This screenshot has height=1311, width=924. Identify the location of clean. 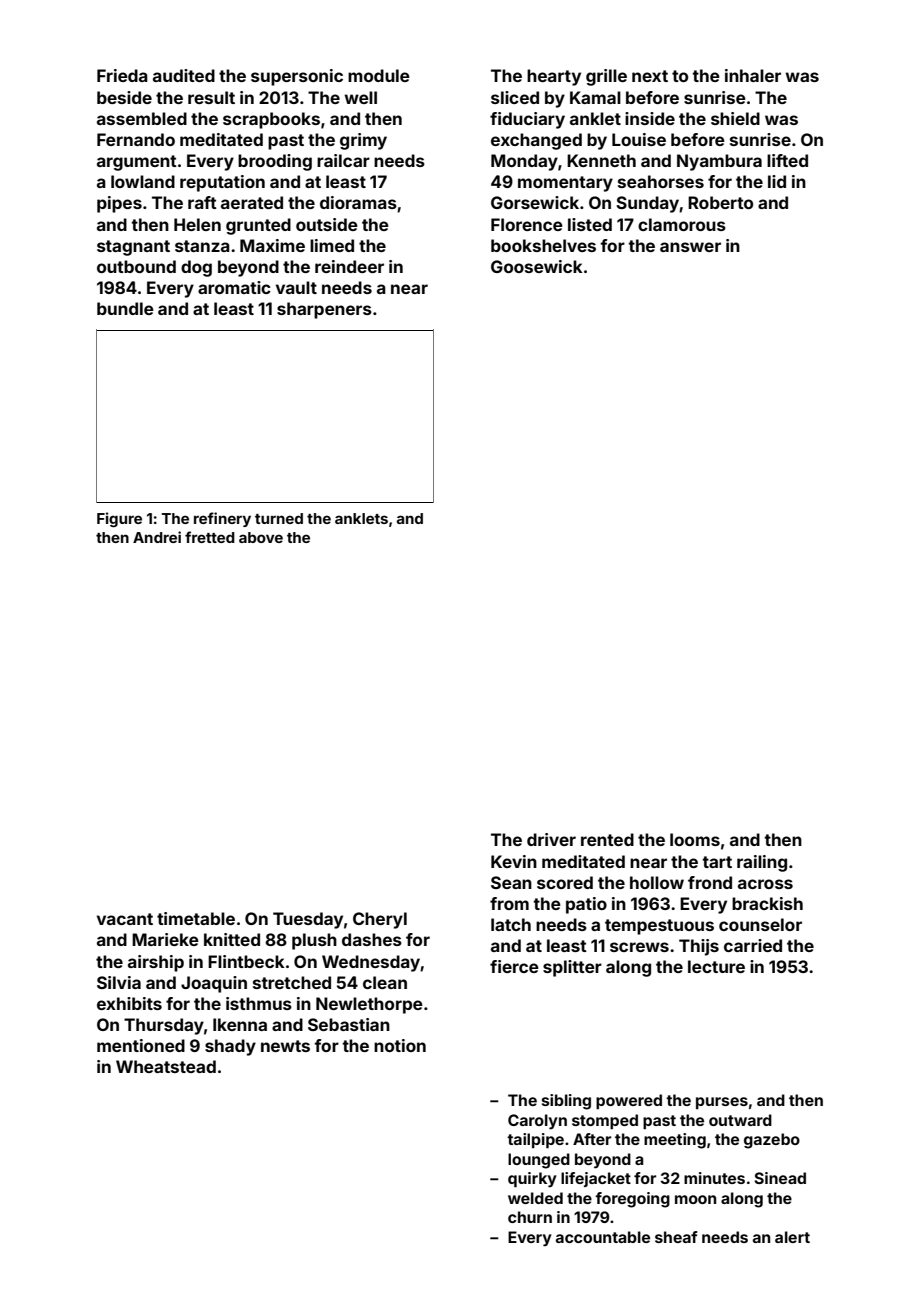
(385, 982).
